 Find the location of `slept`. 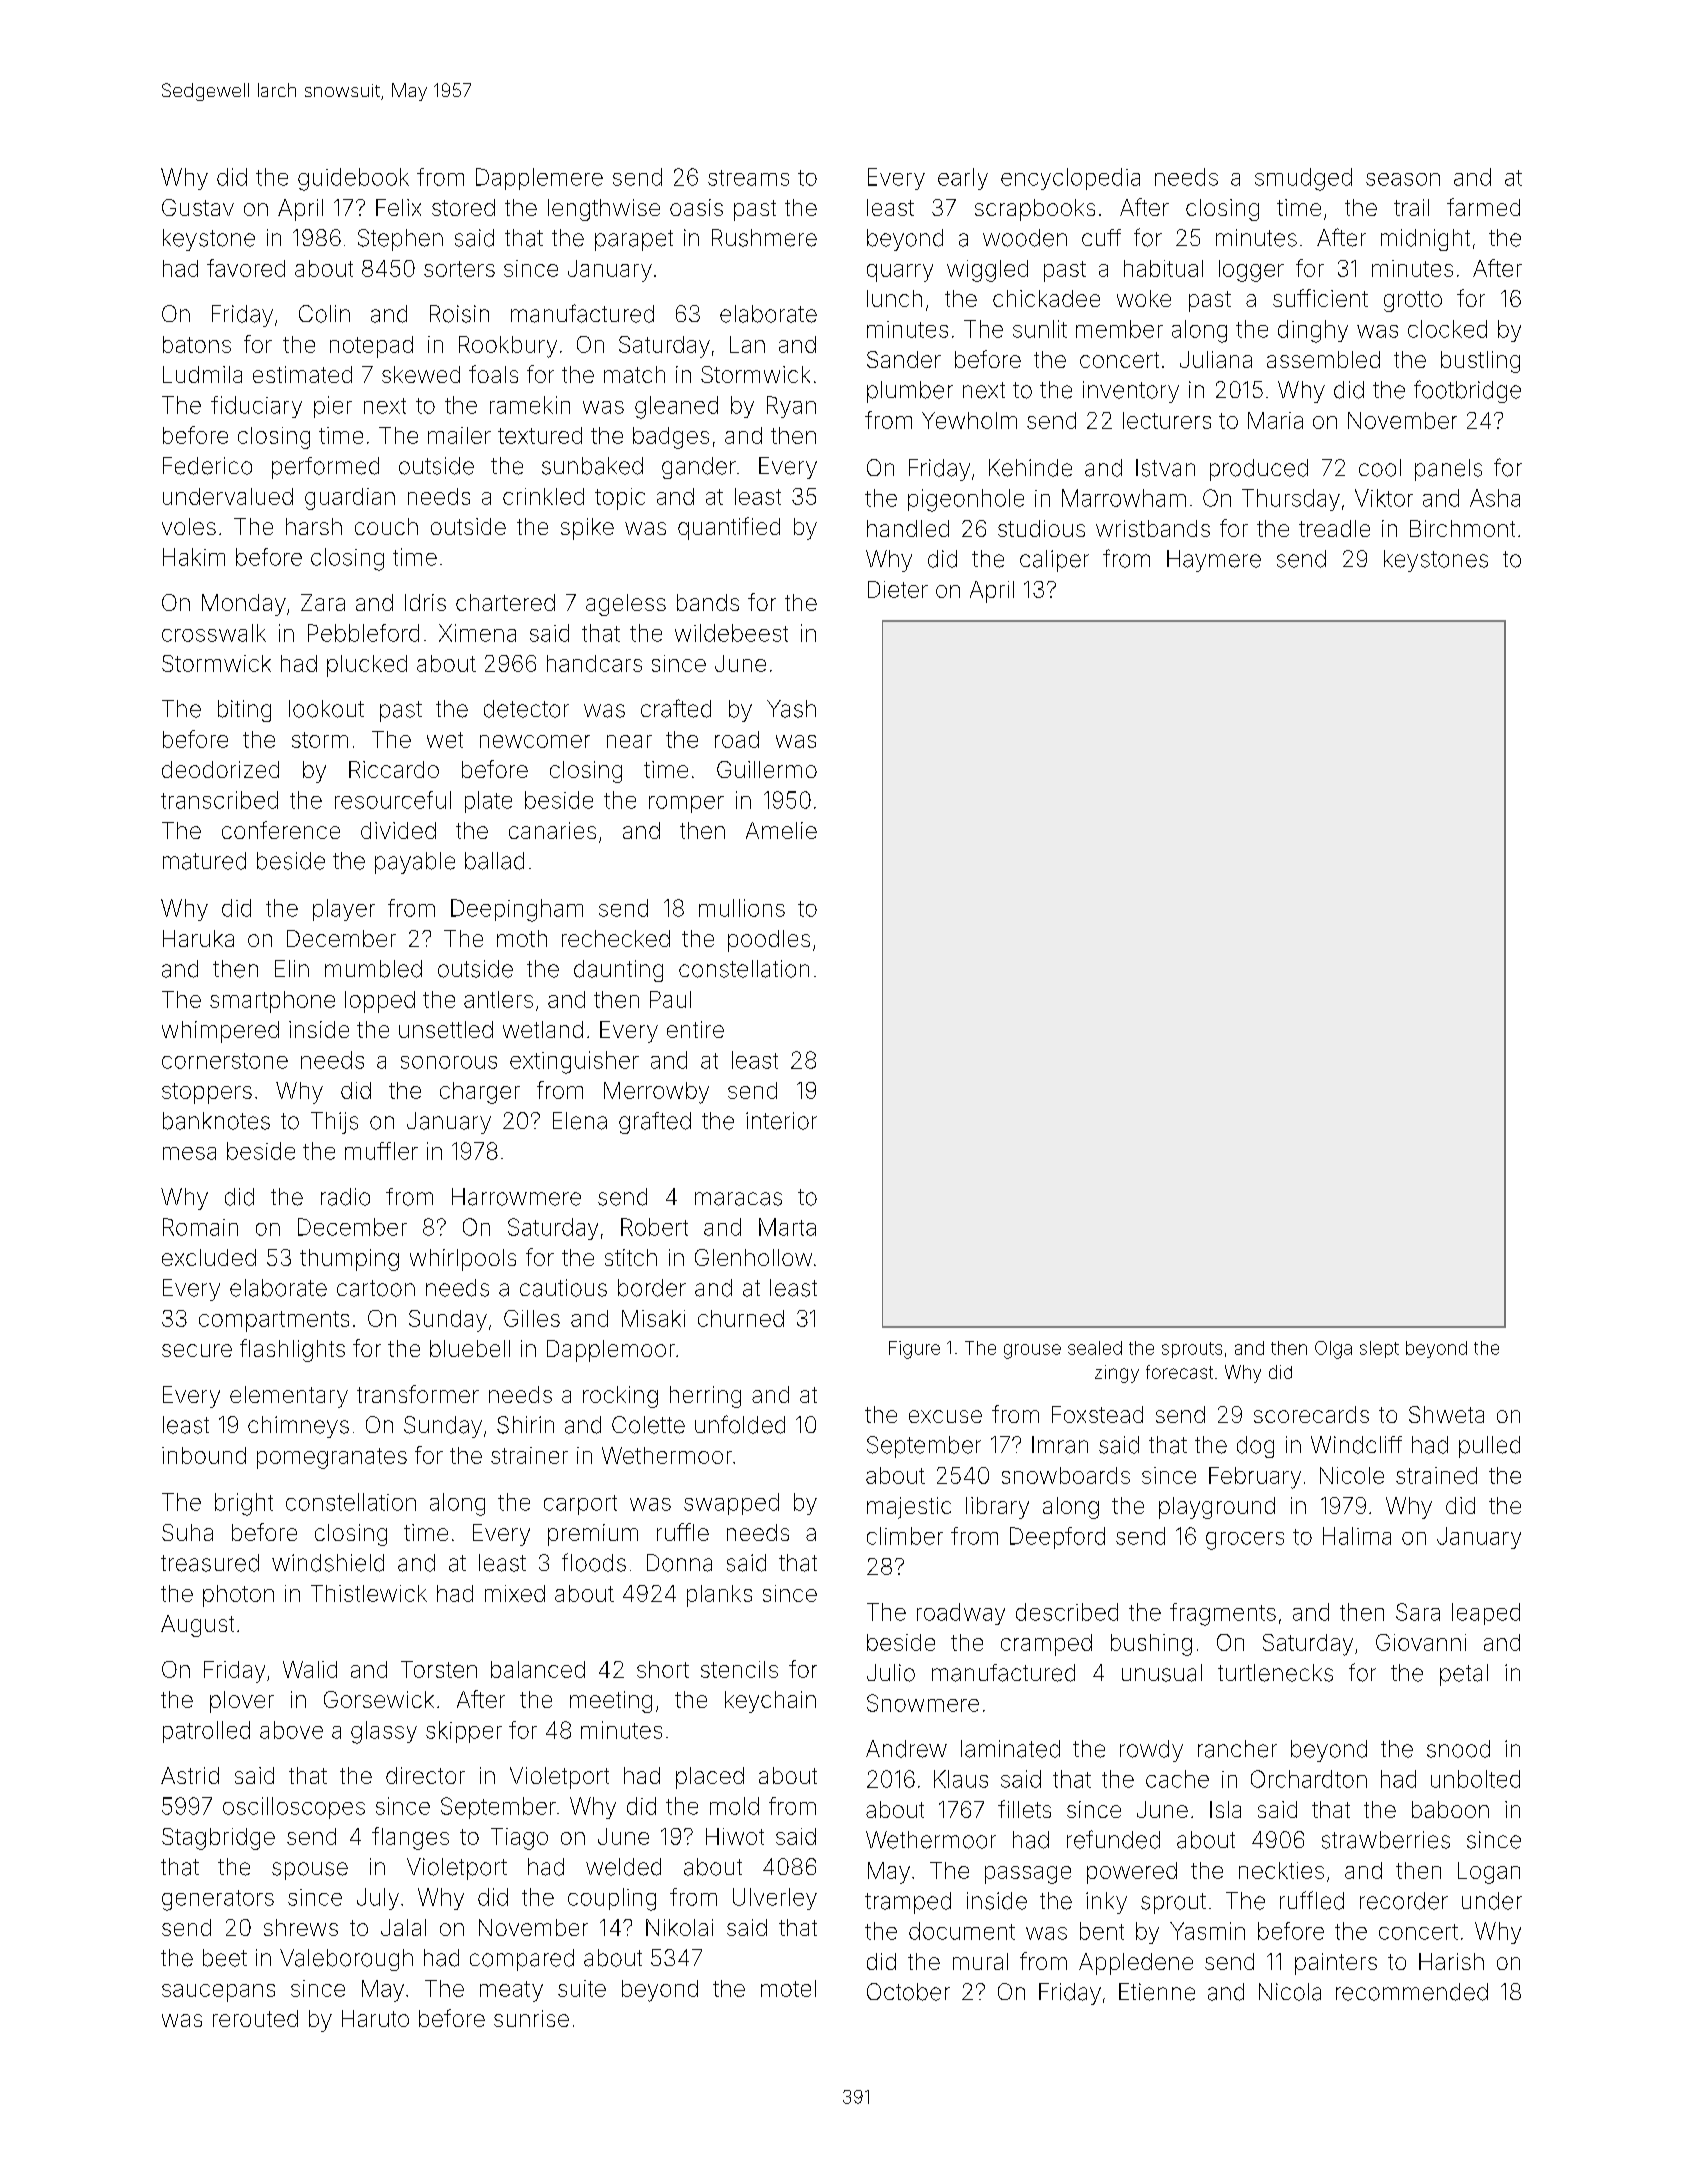

slept is located at coordinates (1379, 1349).
